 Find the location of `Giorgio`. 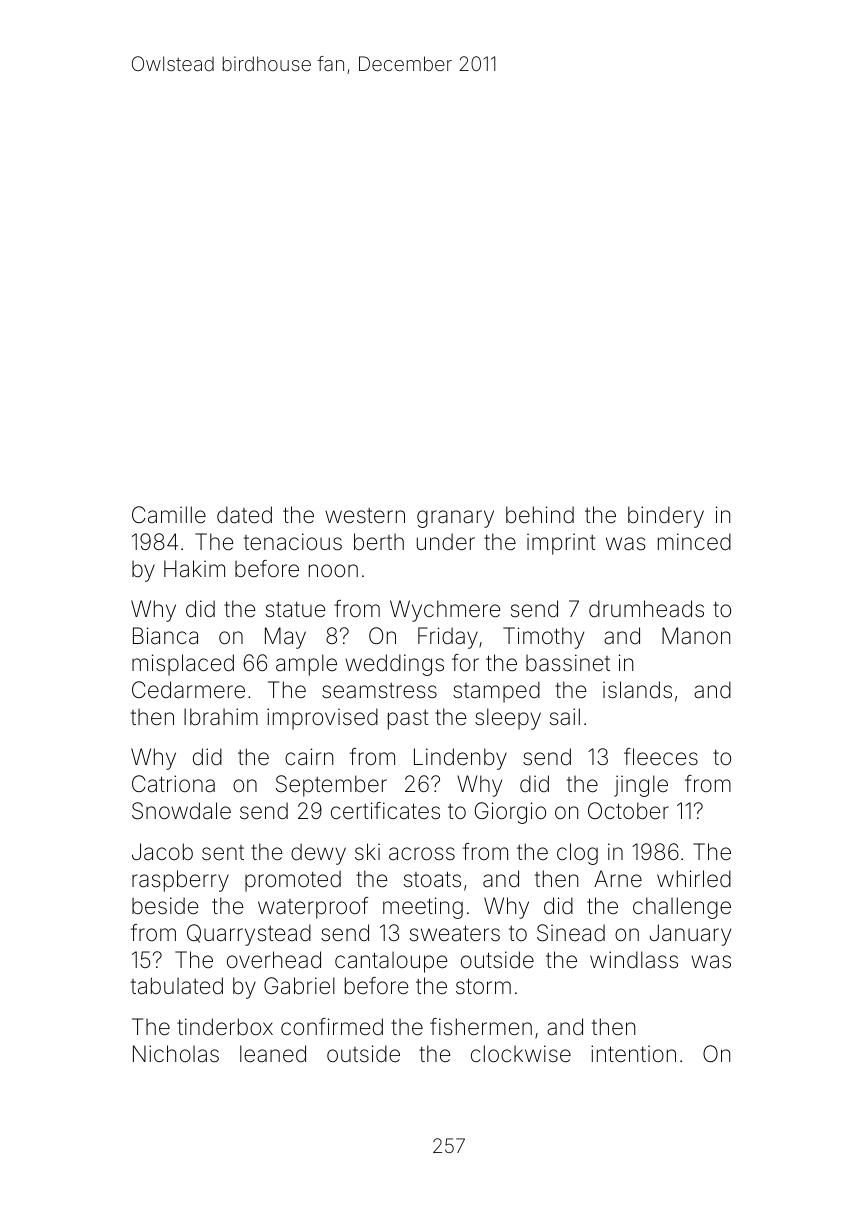

Giorgio is located at coordinates (510, 813).
